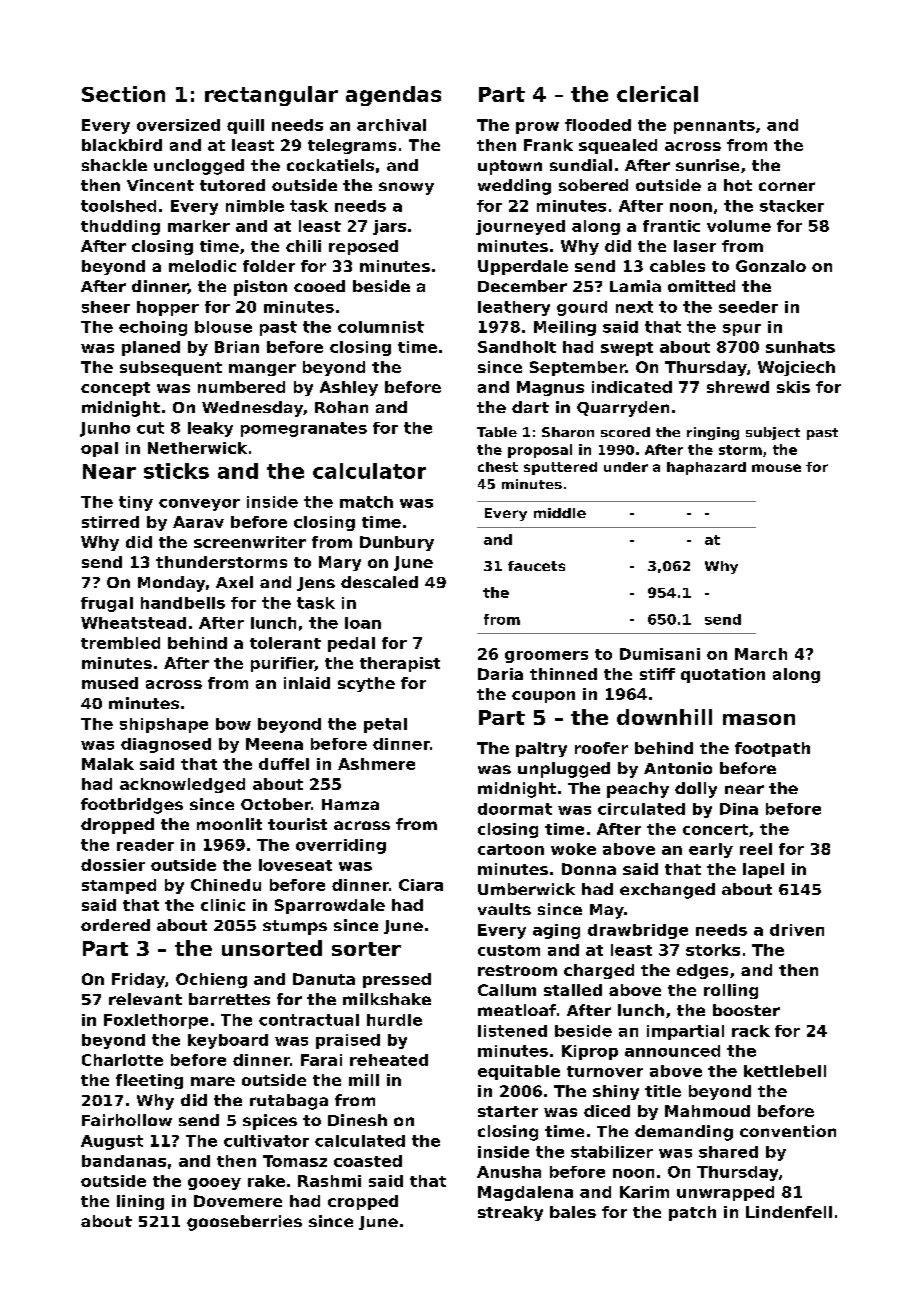 This screenshot has width=924, height=1314. Describe the element at coordinates (381, 327) in the screenshot. I see `columnist` at that location.
